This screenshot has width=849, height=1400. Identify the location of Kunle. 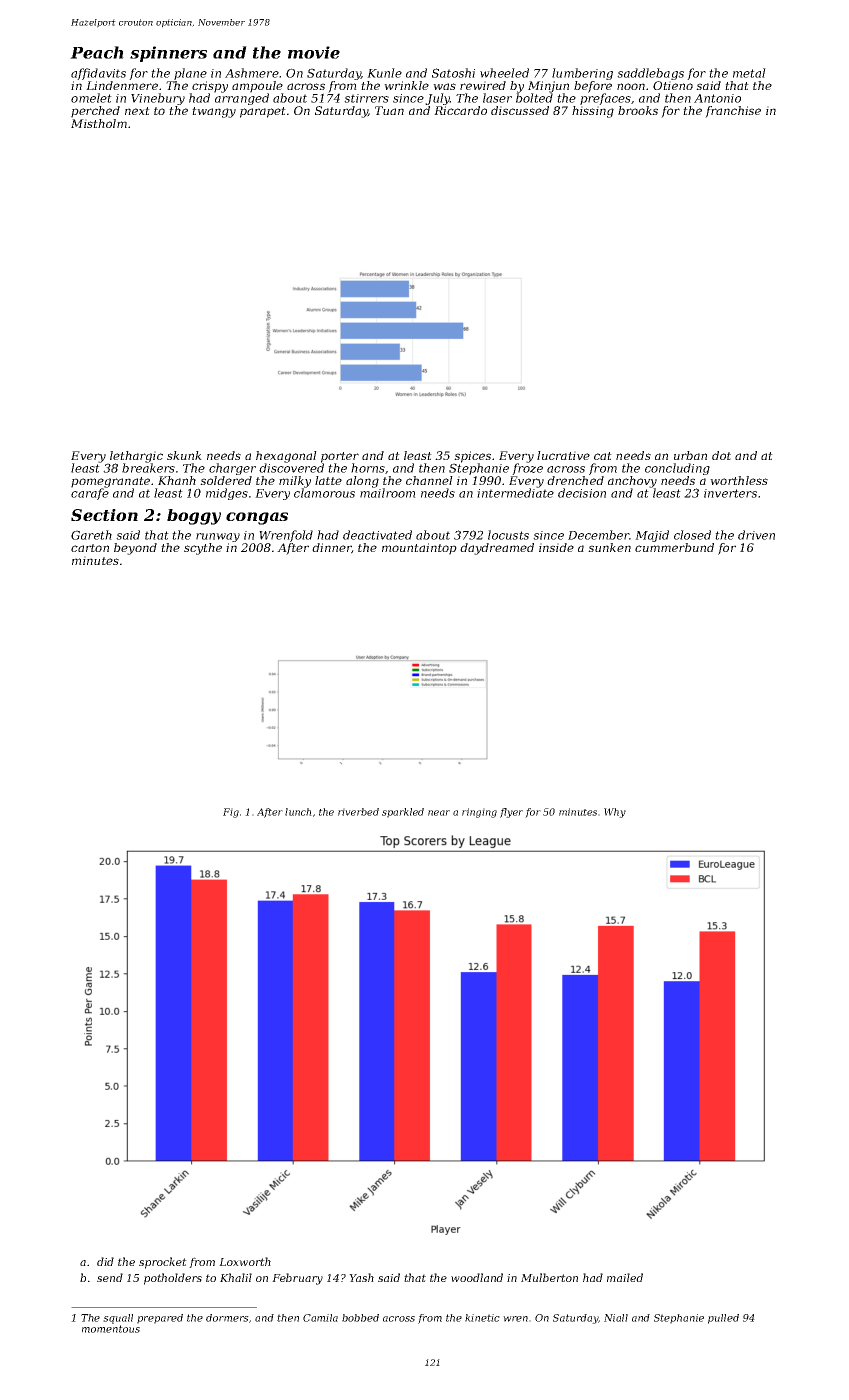
(384, 73).
